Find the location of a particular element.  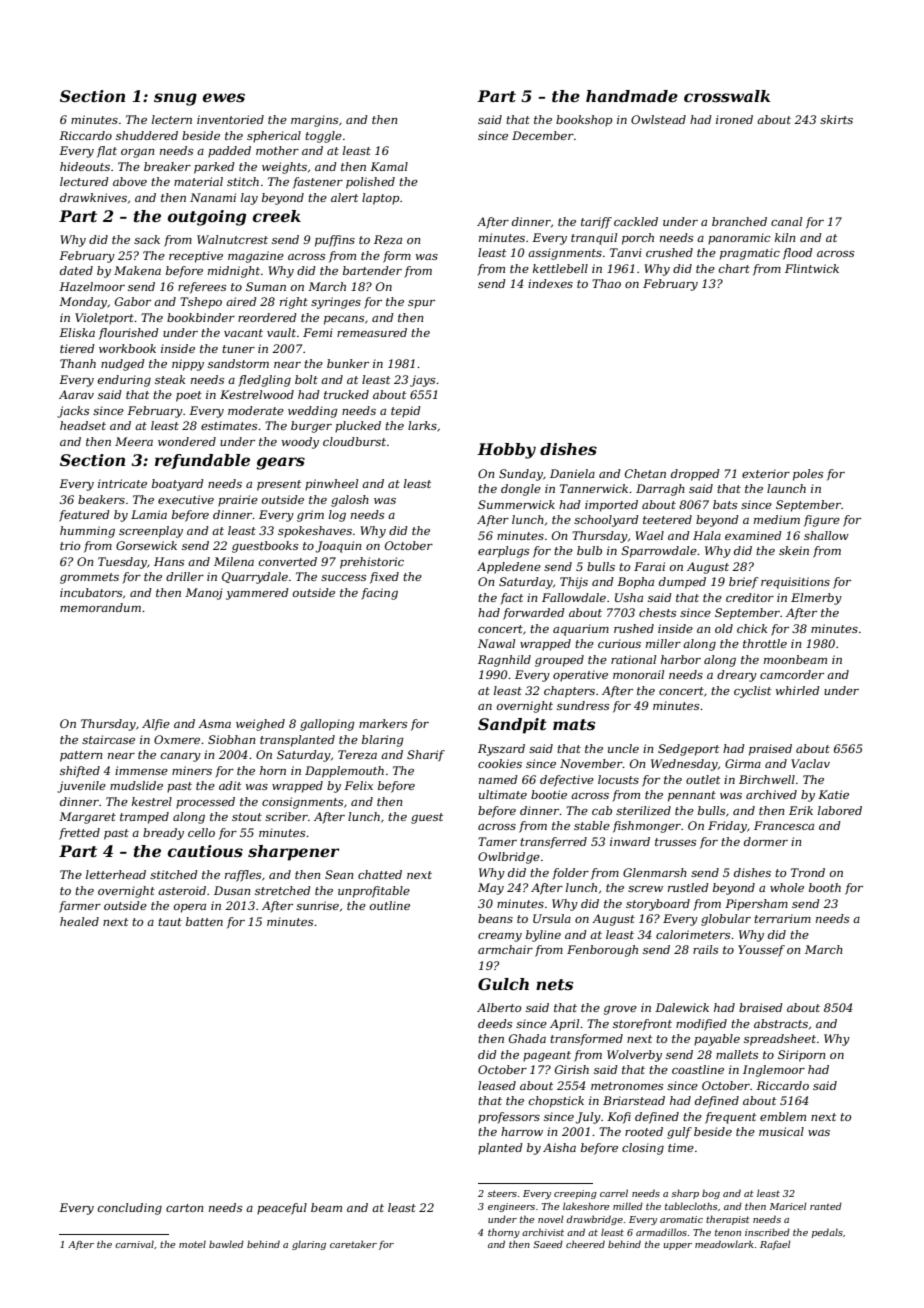

booth is located at coordinates (825, 887).
